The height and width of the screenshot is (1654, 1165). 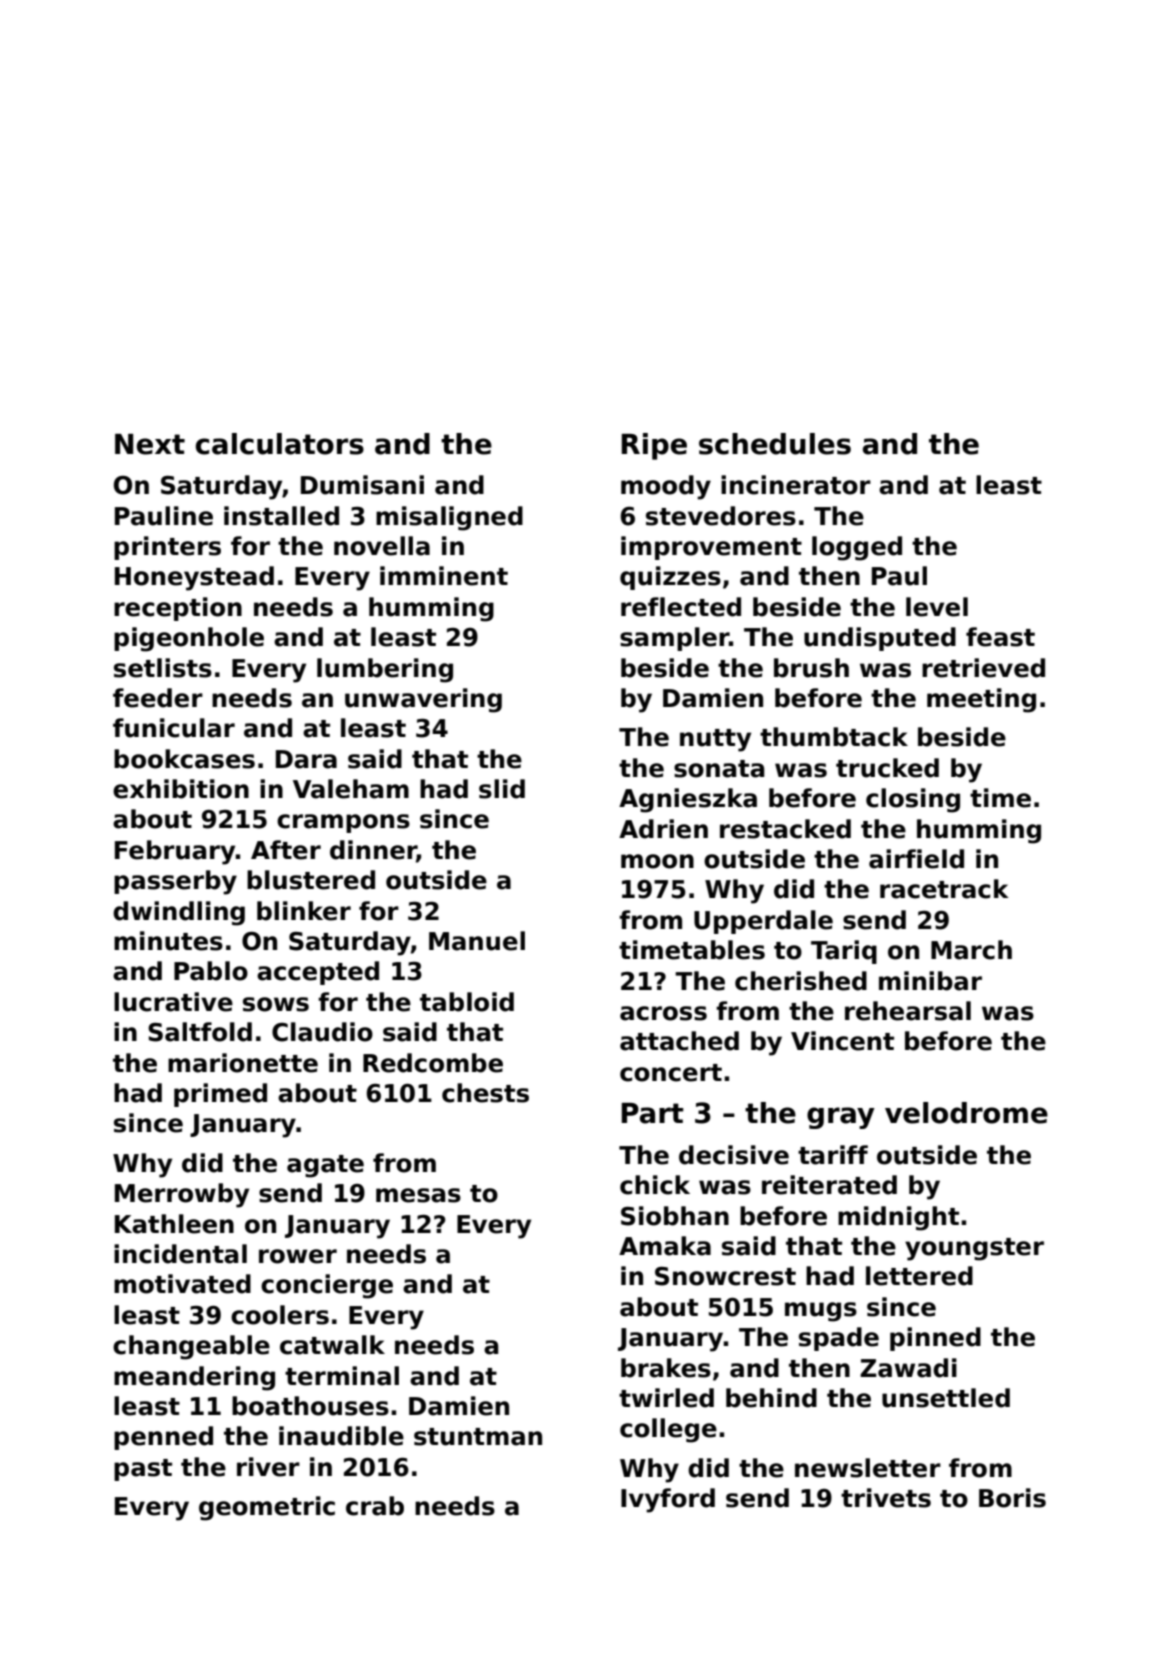 I want to click on chests, so click(x=485, y=1093).
